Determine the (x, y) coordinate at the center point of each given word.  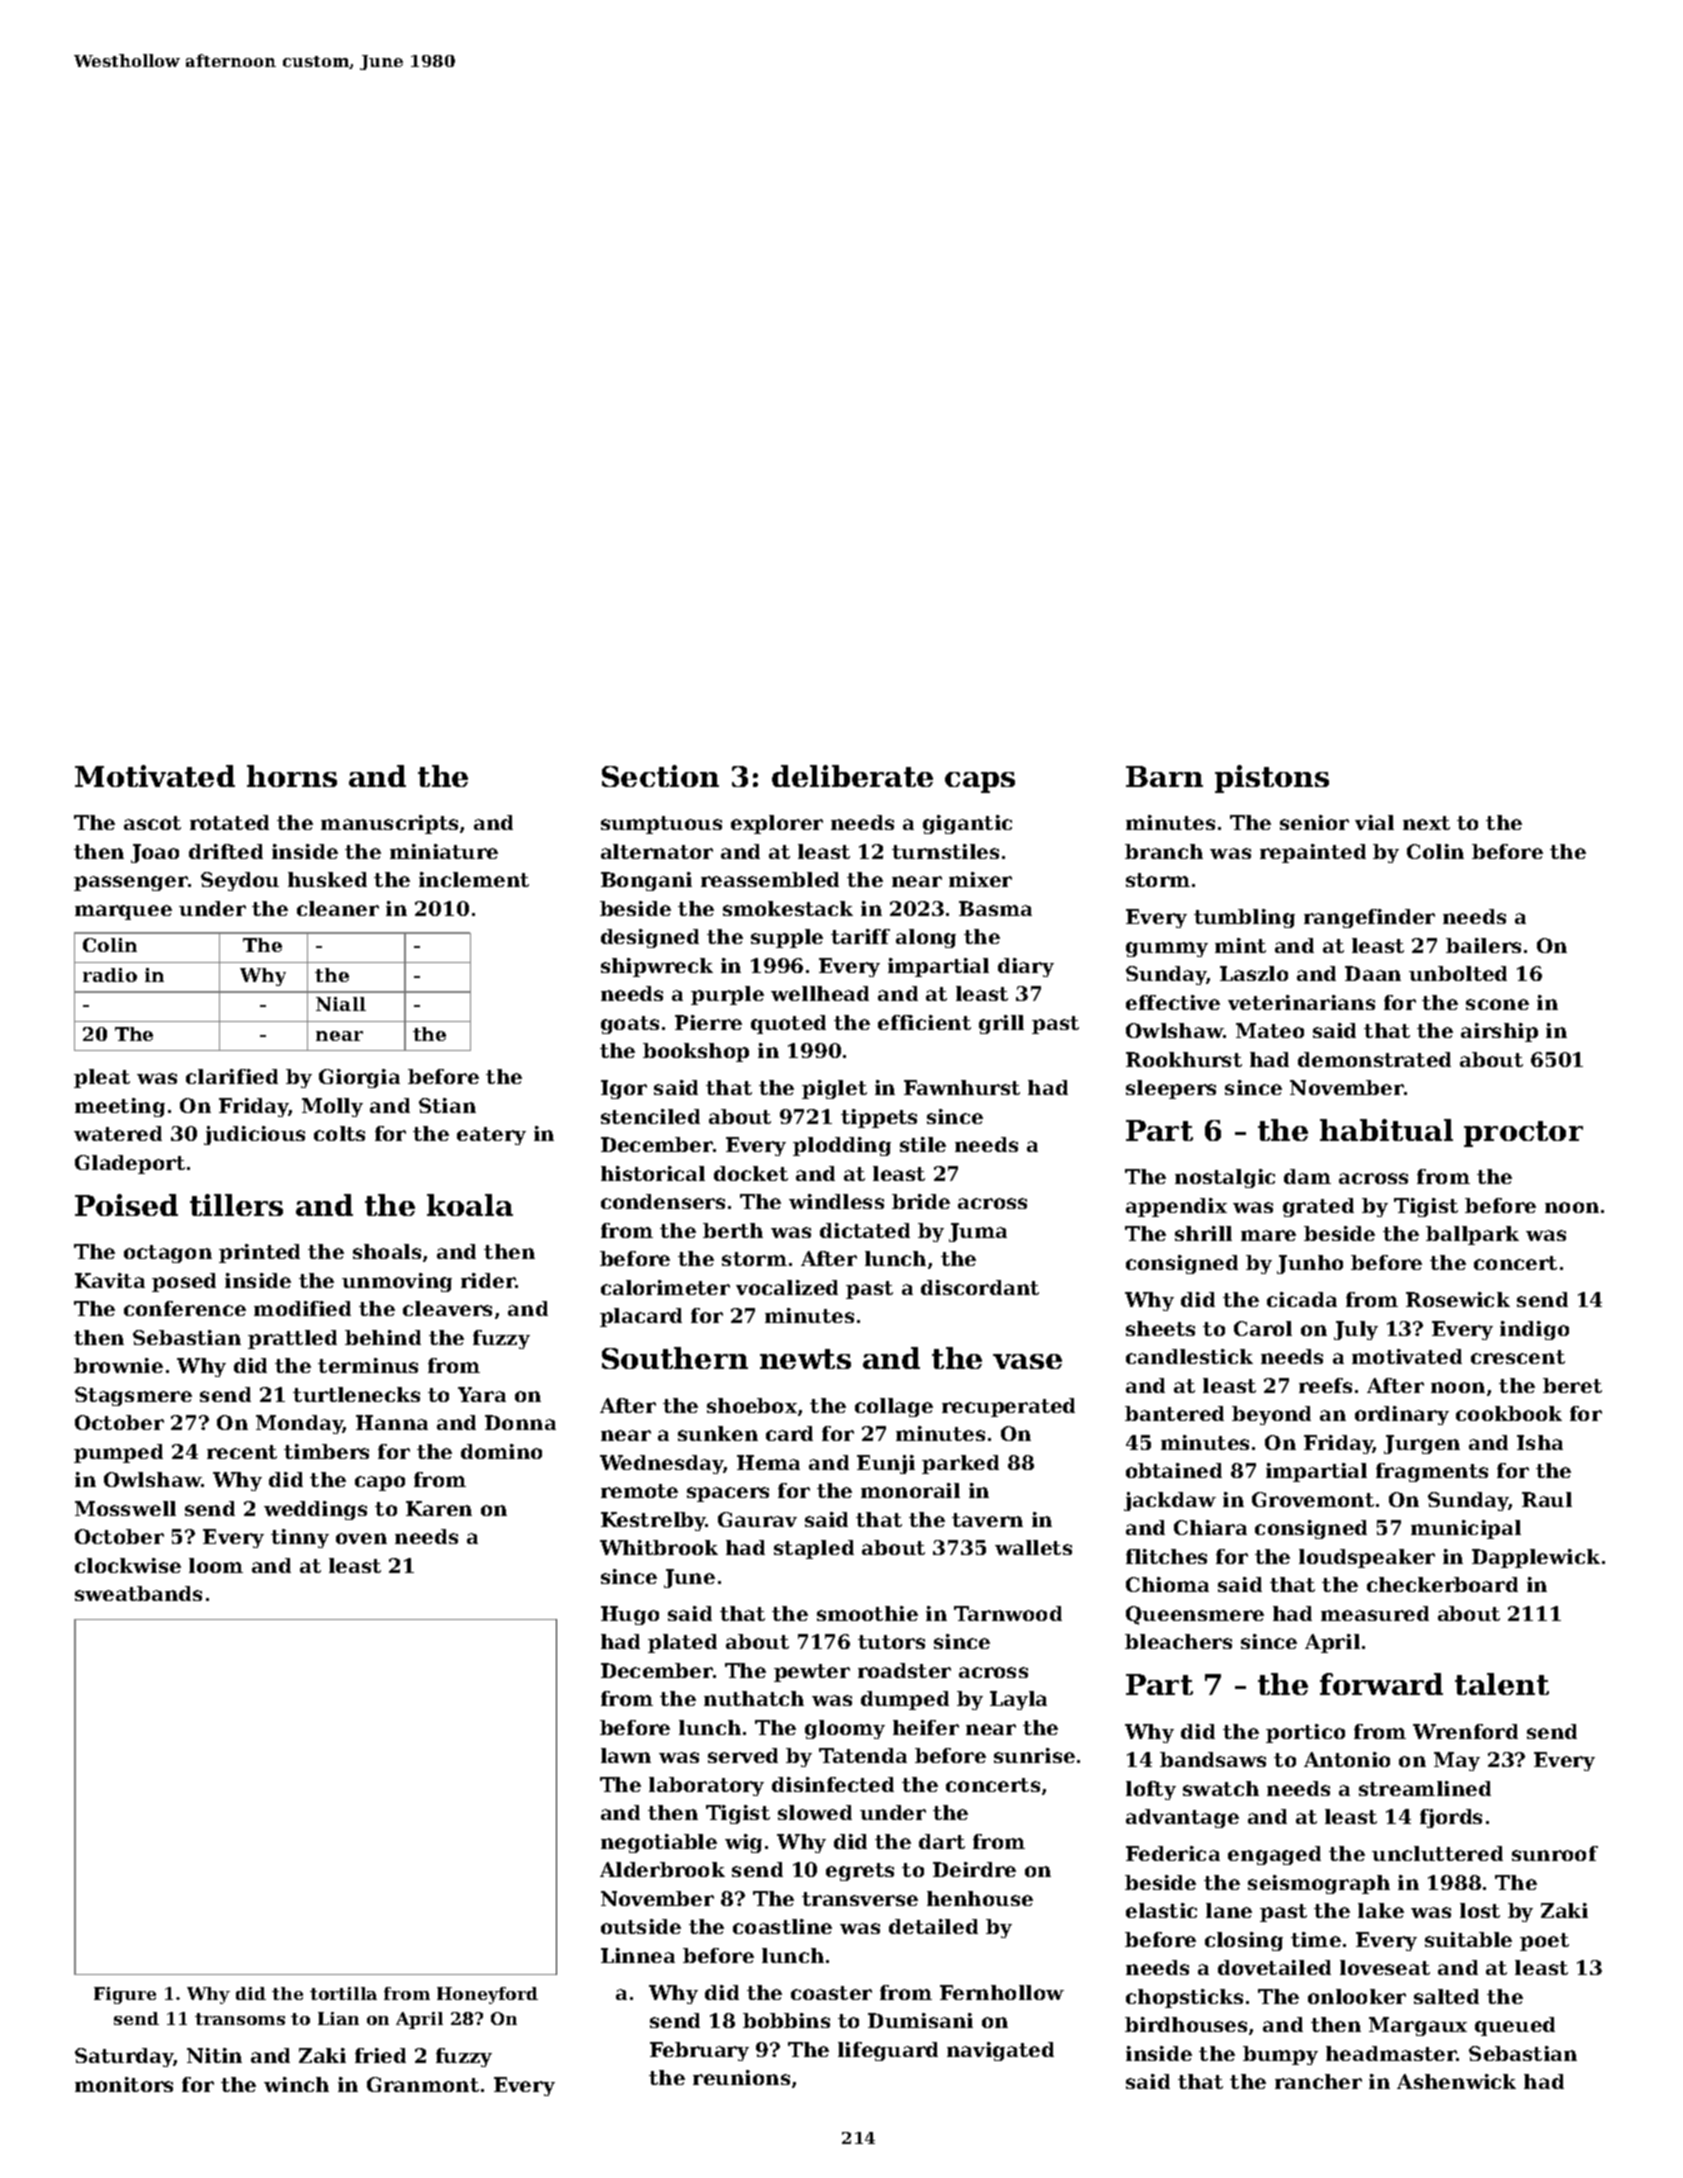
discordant (980, 1287)
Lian (338, 2018)
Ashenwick (1456, 2081)
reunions (741, 2077)
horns (292, 776)
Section (660, 776)
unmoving (397, 1282)
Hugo (630, 1615)
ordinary (1402, 1415)
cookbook (1509, 1413)
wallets (1033, 1547)
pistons (1272, 779)
